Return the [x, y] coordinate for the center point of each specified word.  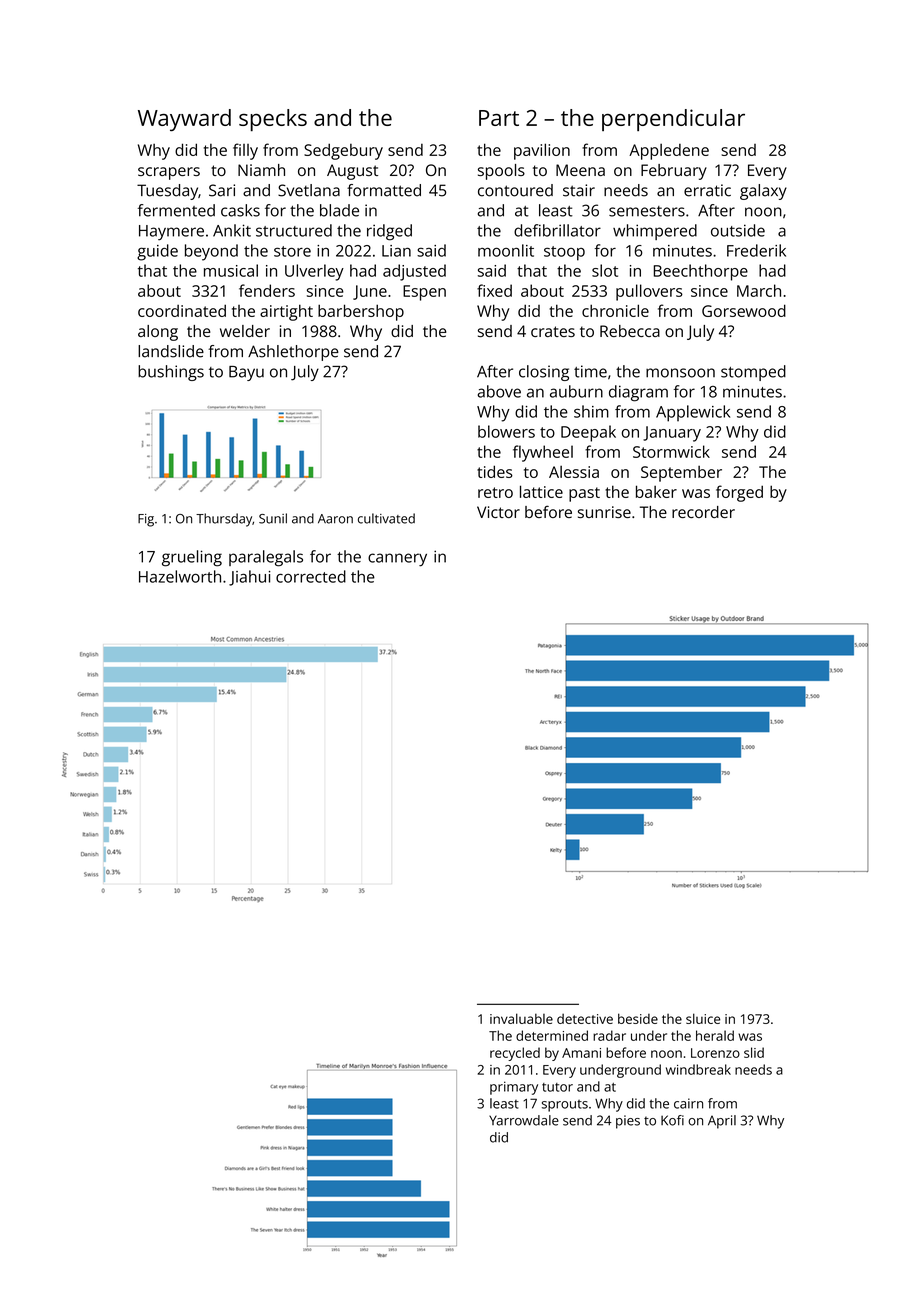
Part [499, 118]
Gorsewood [744, 310]
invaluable [521, 1018]
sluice [703, 1018]
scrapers [169, 173]
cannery [397, 560]
